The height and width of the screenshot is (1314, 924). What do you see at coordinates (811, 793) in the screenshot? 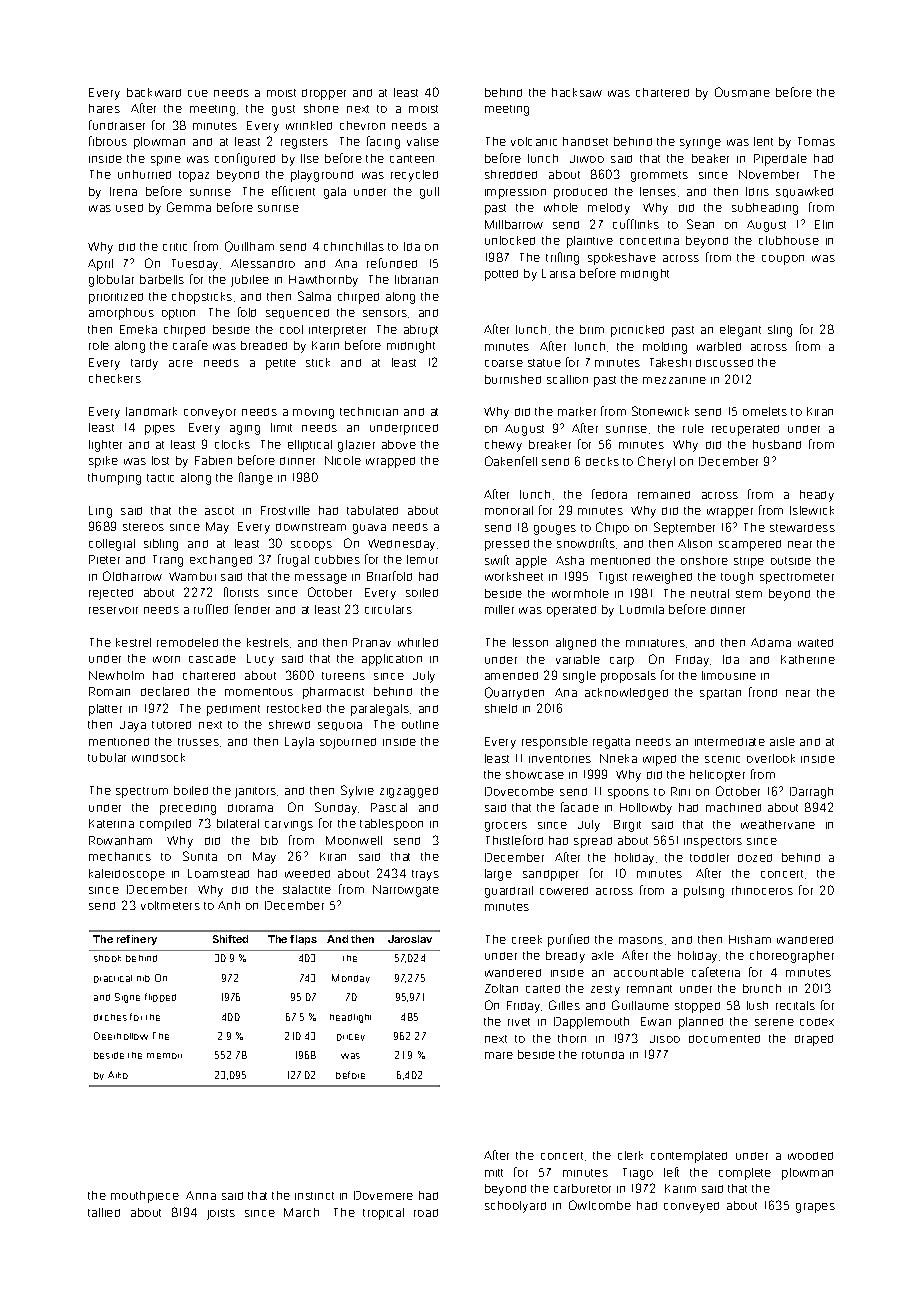
I see `Darragh` at bounding box center [811, 793].
